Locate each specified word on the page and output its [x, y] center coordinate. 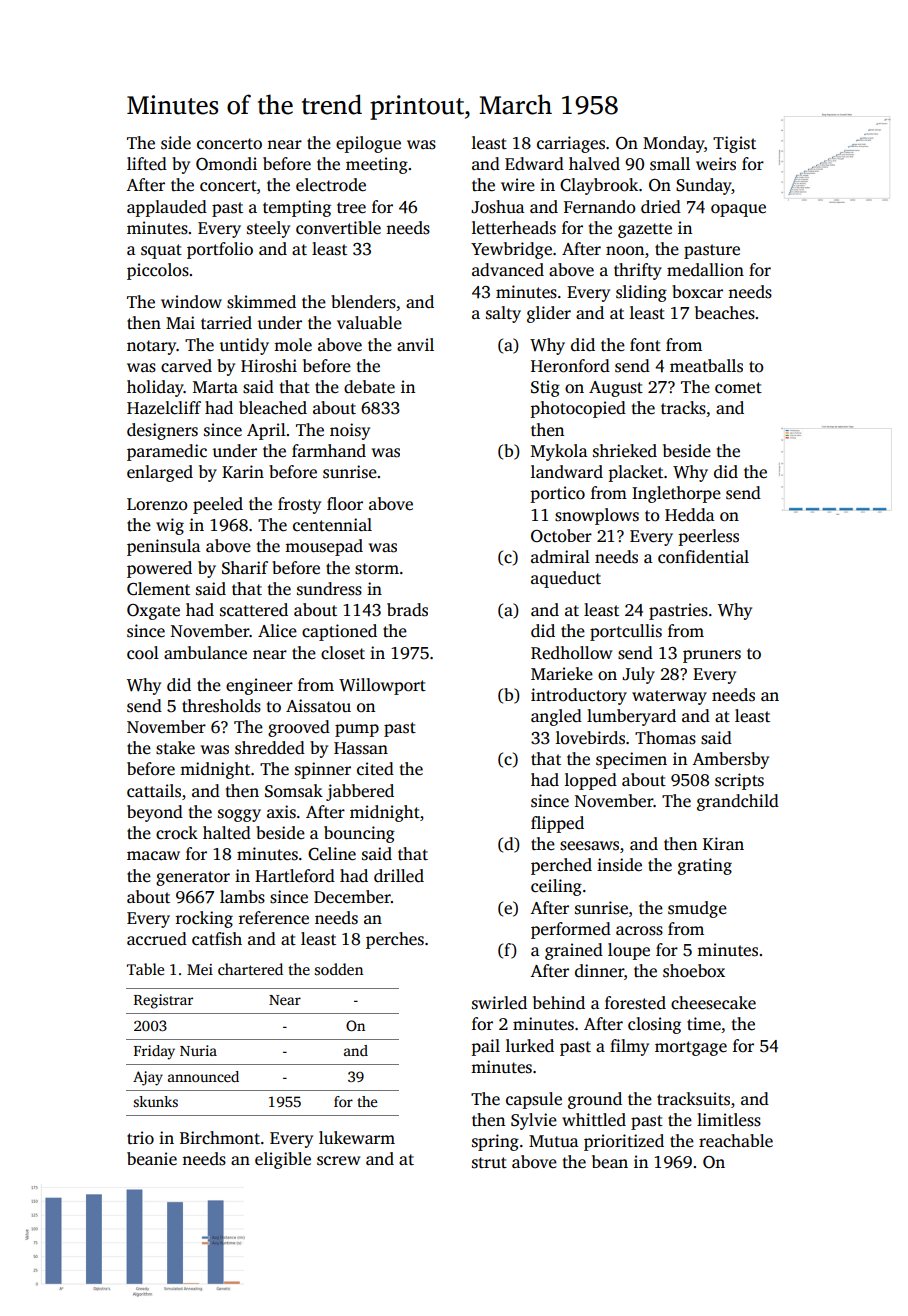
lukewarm [357, 1138]
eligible [283, 1160]
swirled [499, 1003]
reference [274, 918]
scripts [739, 781]
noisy [350, 431]
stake [175, 748]
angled [556, 717]
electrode [331, 185]
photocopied [578, 409]
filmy [629, 1047]
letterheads [514, 228]
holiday [155, 388]
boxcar [697, 292]
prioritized [624, 1142]
